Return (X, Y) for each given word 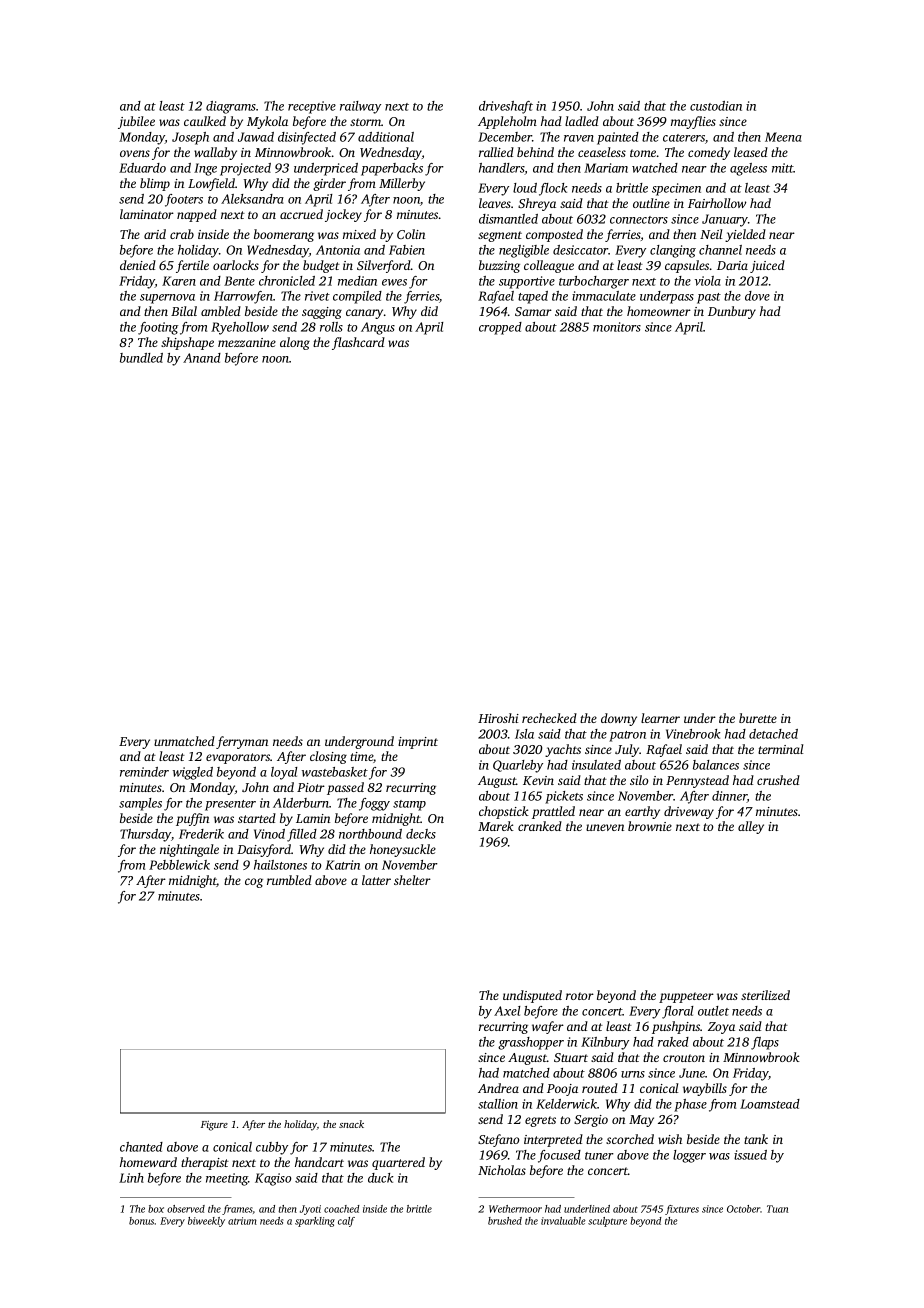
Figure (214, 1125)
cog (254, 883)
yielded (745, 235)
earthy (642, 812)
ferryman (242, 742)
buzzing (499, 266)
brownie (650, 826)
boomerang (284, 235)
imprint (418, 743)
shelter (412, 880)
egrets (540, 1121)
